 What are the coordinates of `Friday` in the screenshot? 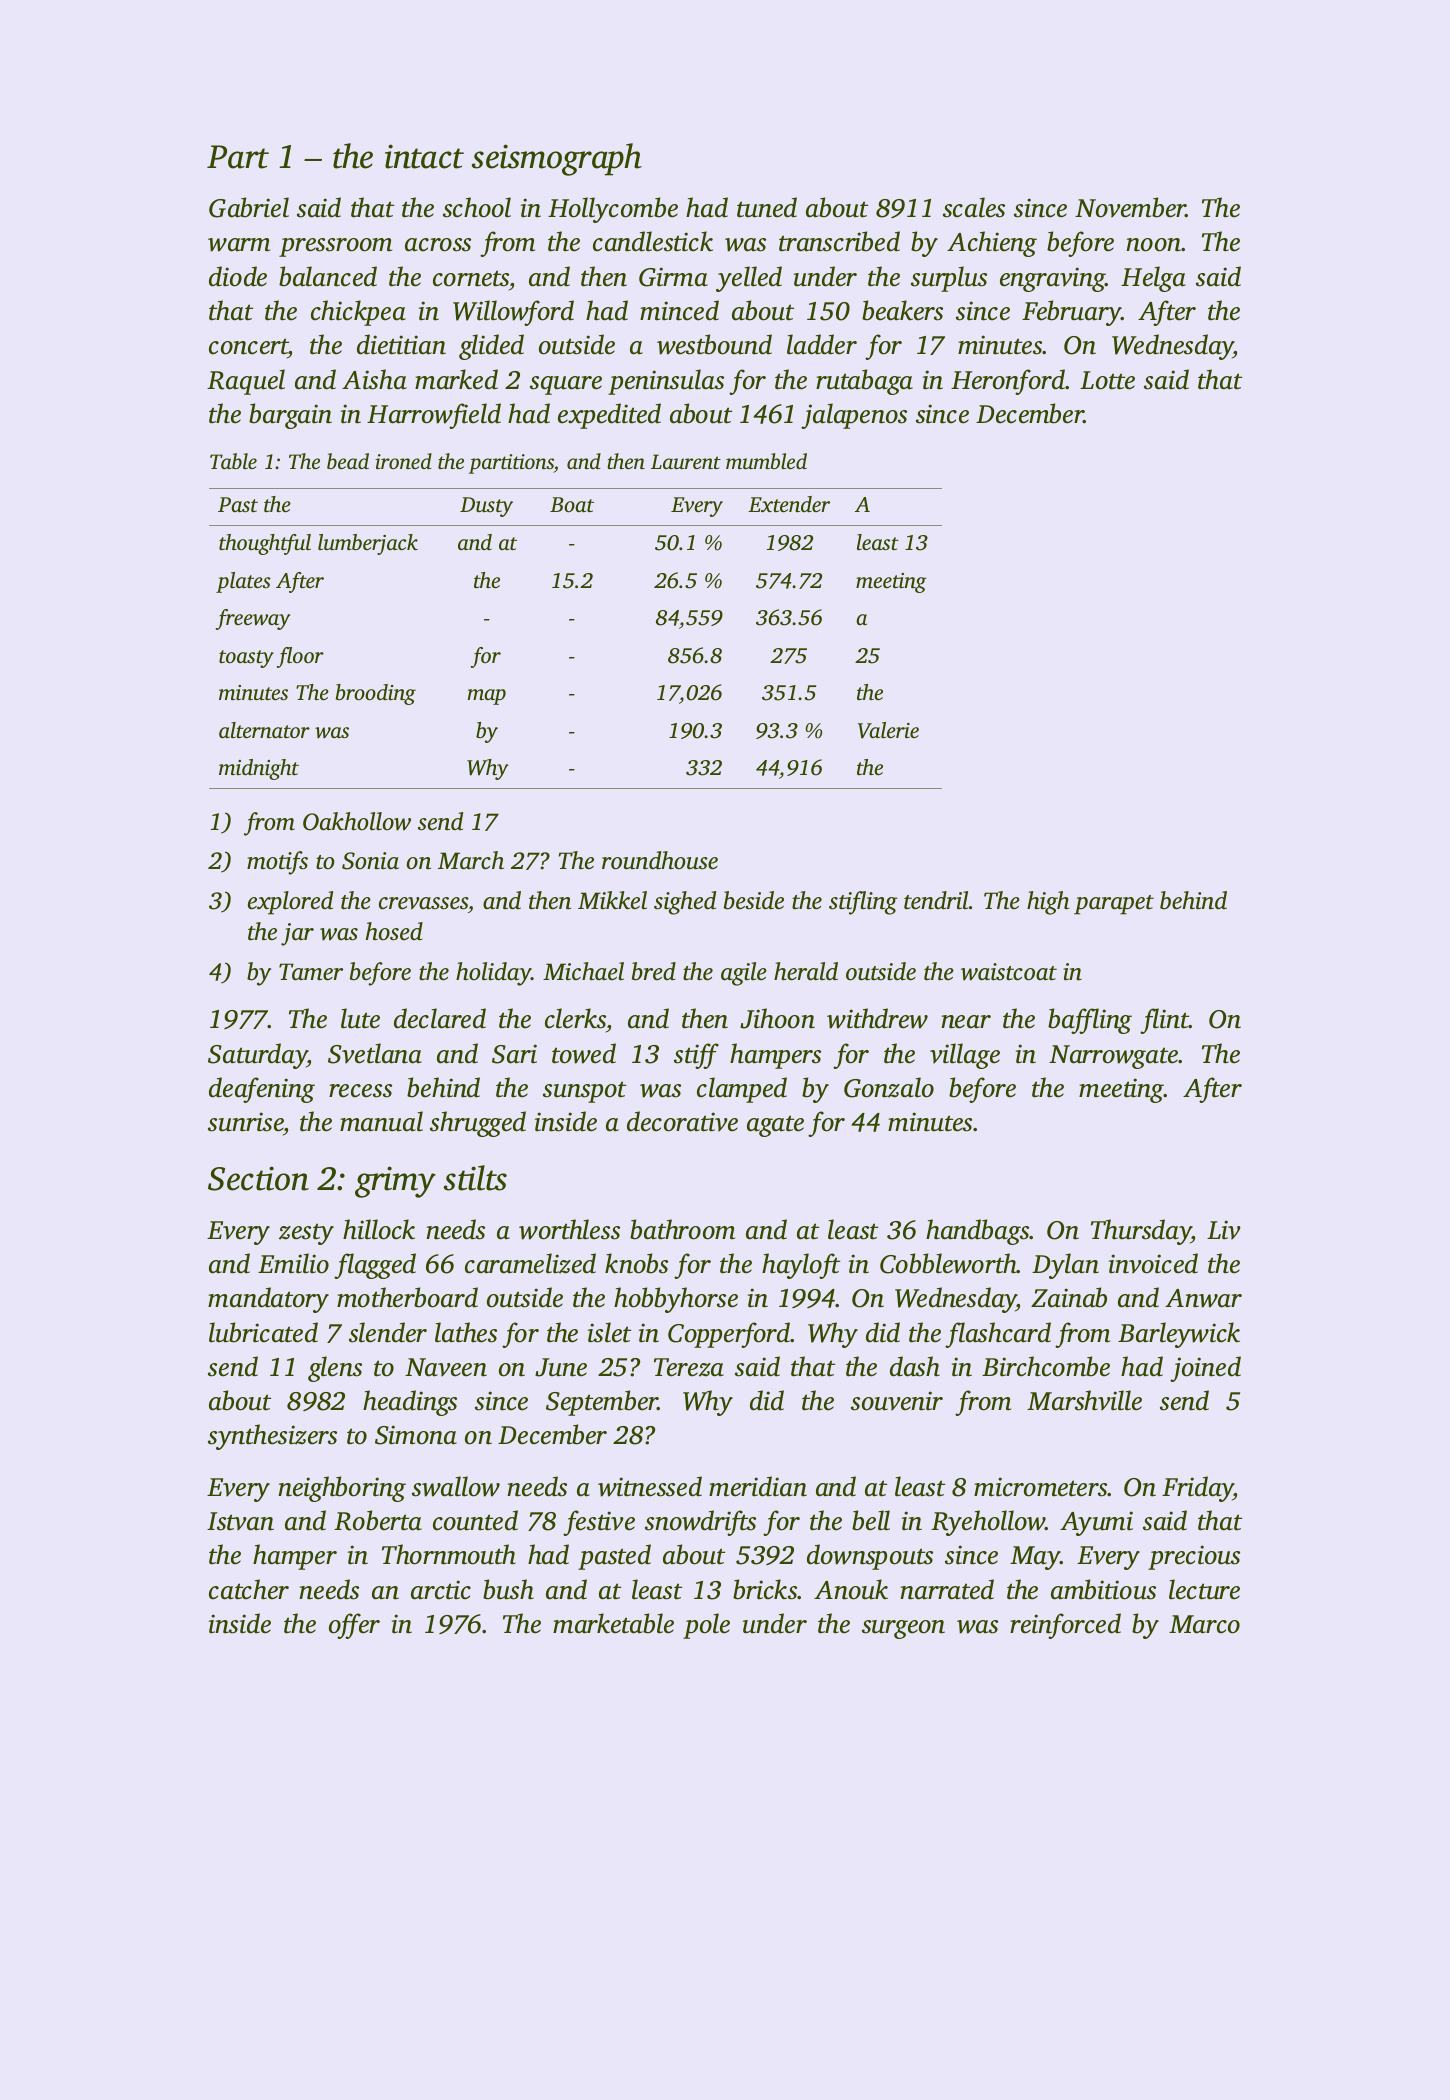 It's located at (1198, 1489).
